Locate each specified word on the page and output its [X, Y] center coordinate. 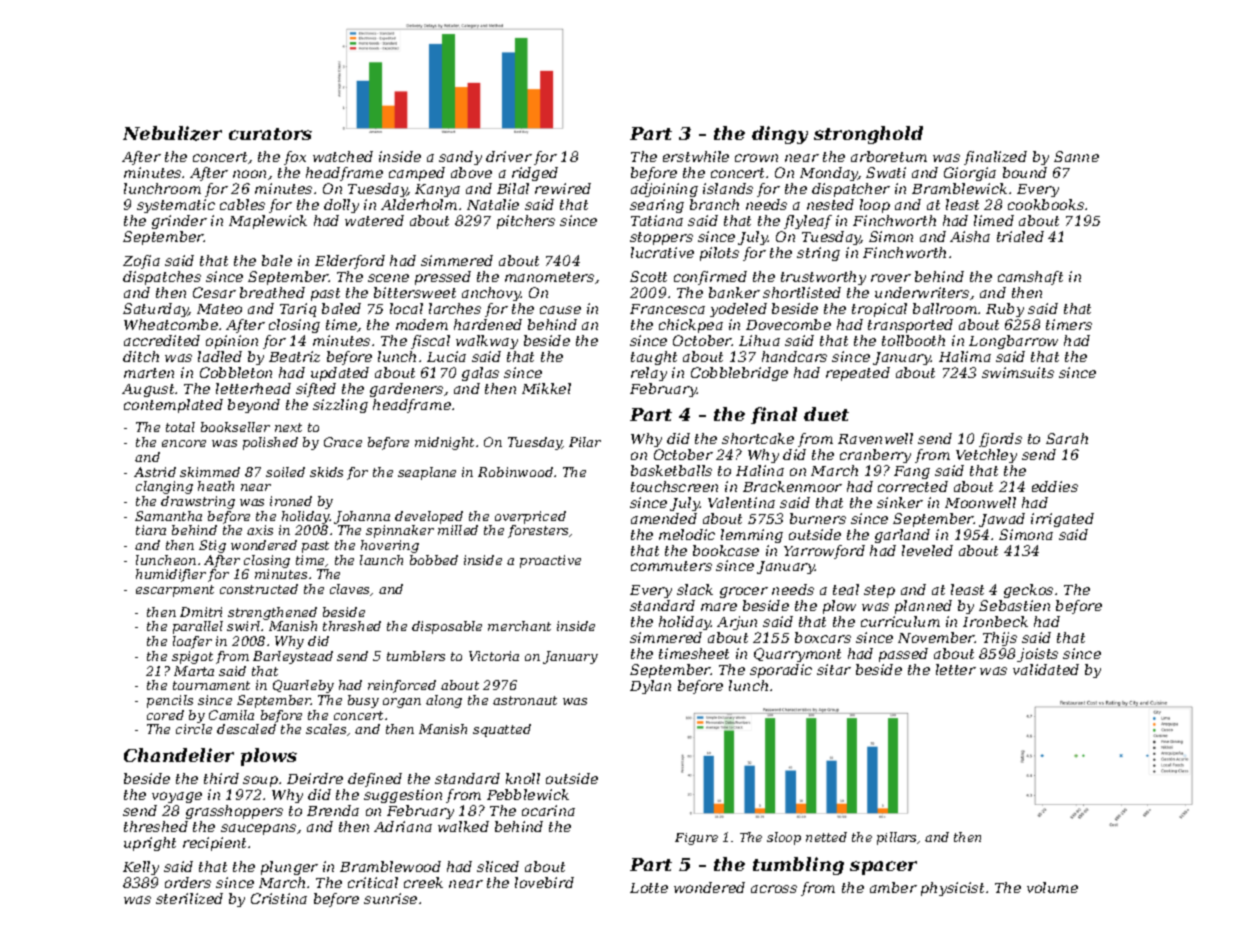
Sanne [1076, 156]
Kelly [141, 868]
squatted [502, 730]
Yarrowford [824, 552]
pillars [896, 838]
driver [509, 156]
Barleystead [293, 657]
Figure [696, 839]
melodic [687, 534]
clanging [164, 487]
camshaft [1030, 278]
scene [388, 278]
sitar [834, 669]
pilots [719, 254]
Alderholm [419, 204]
